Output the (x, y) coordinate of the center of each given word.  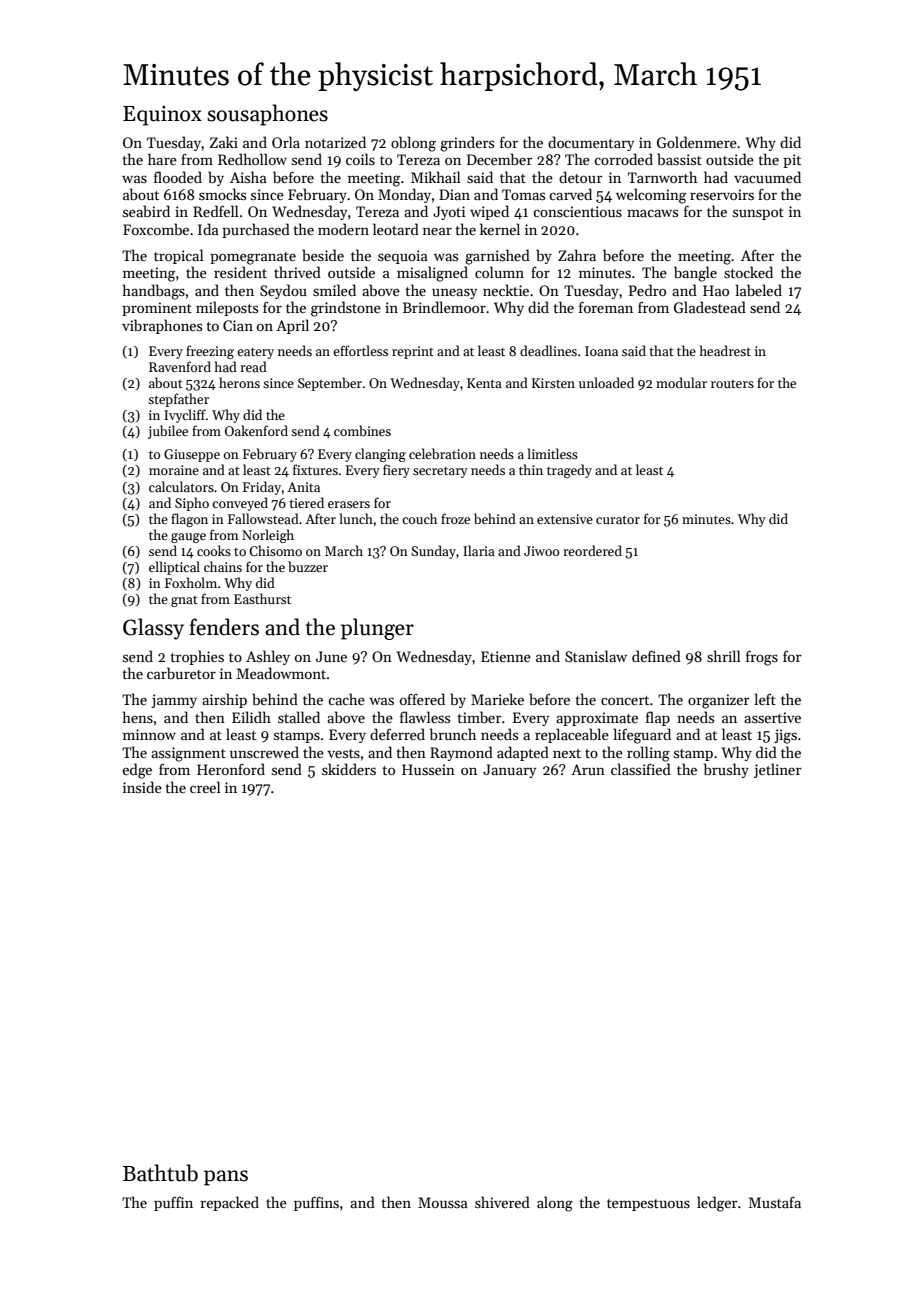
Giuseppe (192, 455)
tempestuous (648, 1205)
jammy (174, 701)
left (765, 699)
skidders (349, 769)
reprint (413, 352)
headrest (725, 350)
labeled (759, 290)
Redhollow (252, 159)
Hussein (428, 769)
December (499, 159)
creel (205, 787)
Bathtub (160, 1173)
